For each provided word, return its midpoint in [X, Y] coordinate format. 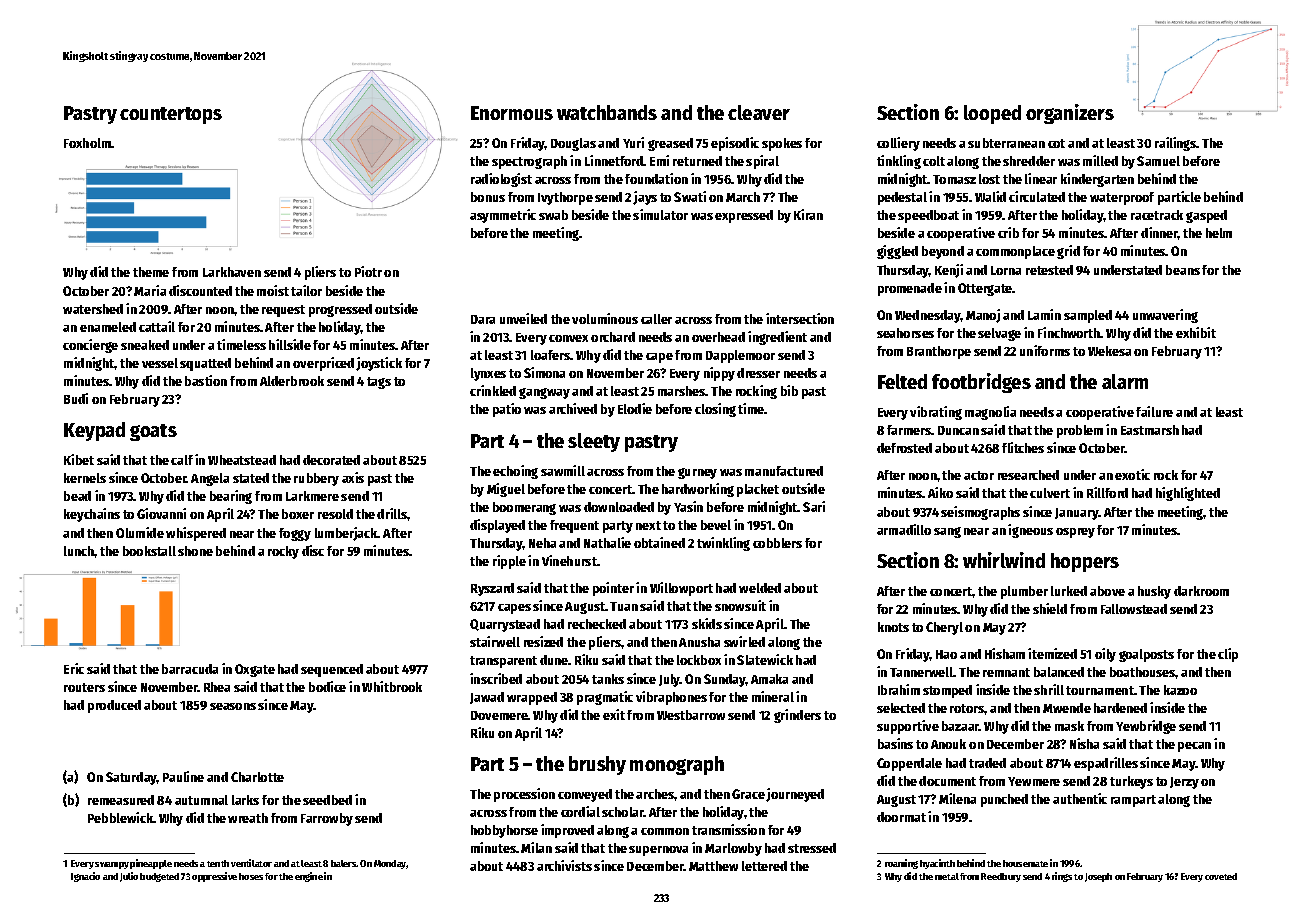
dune [554, 660]
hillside [290, 344]
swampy [112, 865]
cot [1056, 143]
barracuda [190, 669]
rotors [967, 708]
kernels [85, 478]
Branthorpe [939, 352]
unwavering [1165, 316]
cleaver [759, 112]
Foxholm [87, 143]
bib [789, 390]
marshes [682, 391]
